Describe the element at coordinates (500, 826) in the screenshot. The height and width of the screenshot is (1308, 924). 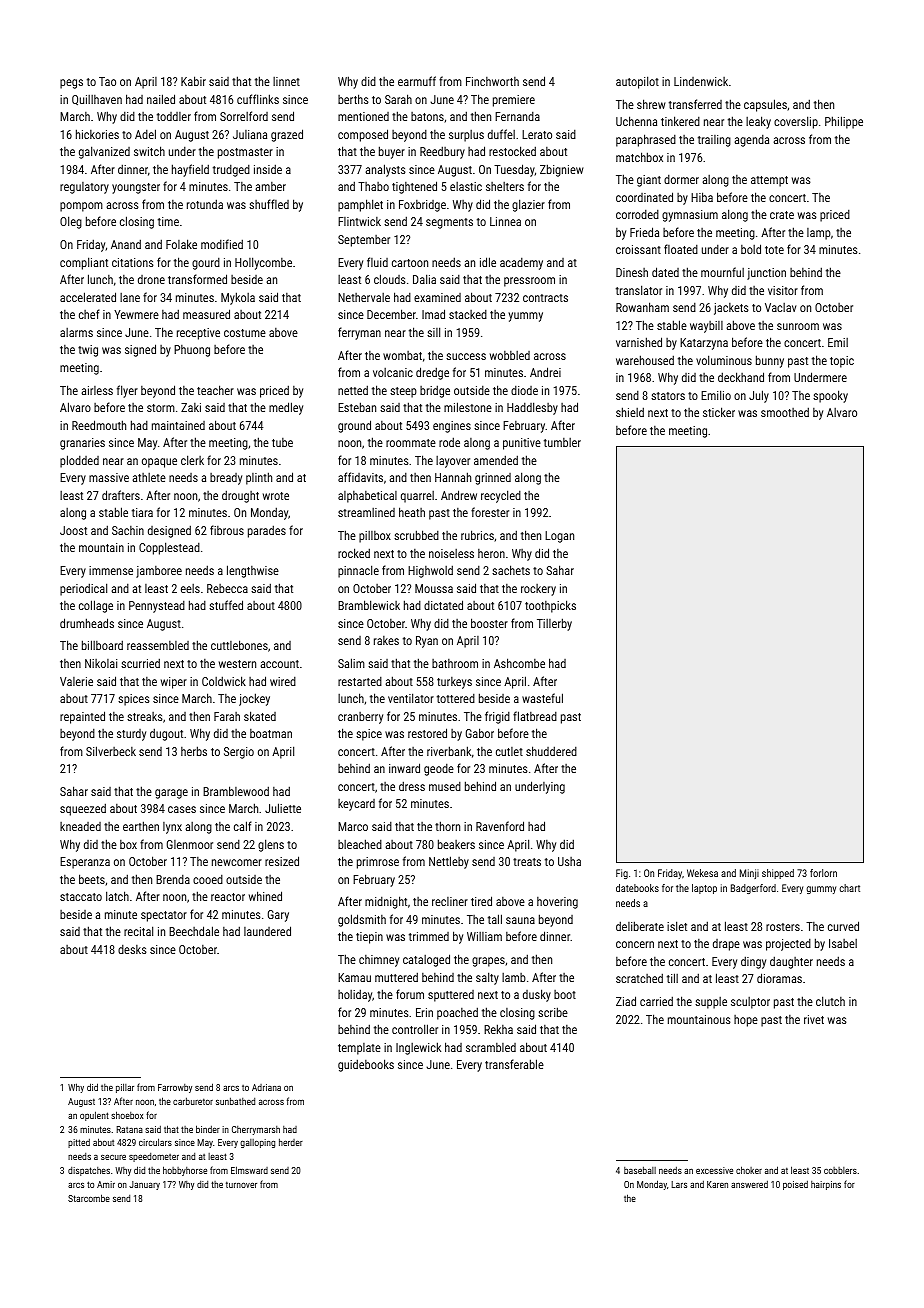
I see `Ravenford` at that location.
